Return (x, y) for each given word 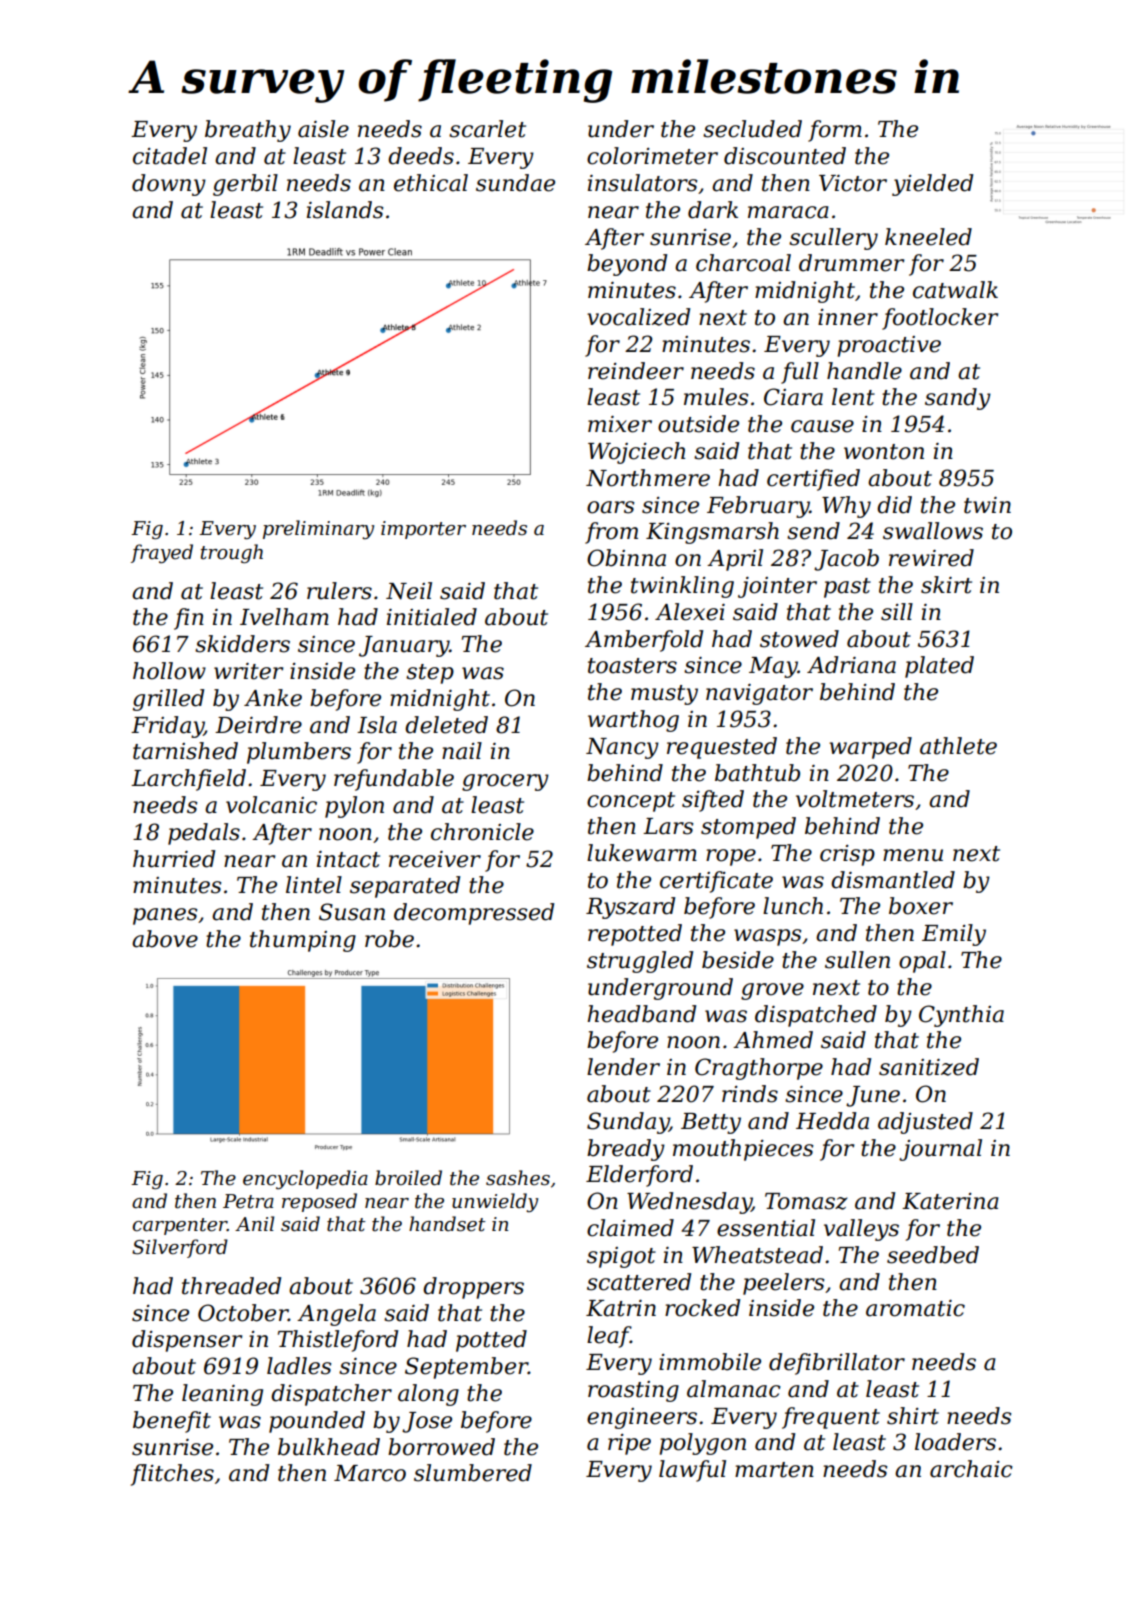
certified (813, 480)
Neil (409, 591)
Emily (954, 935)
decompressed (474, 914)
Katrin (621, 1308)
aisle (323, 129)
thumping (303, 941)
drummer (851, 263)
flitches (172, 1475)
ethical (431, 183)
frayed (162, 553)
